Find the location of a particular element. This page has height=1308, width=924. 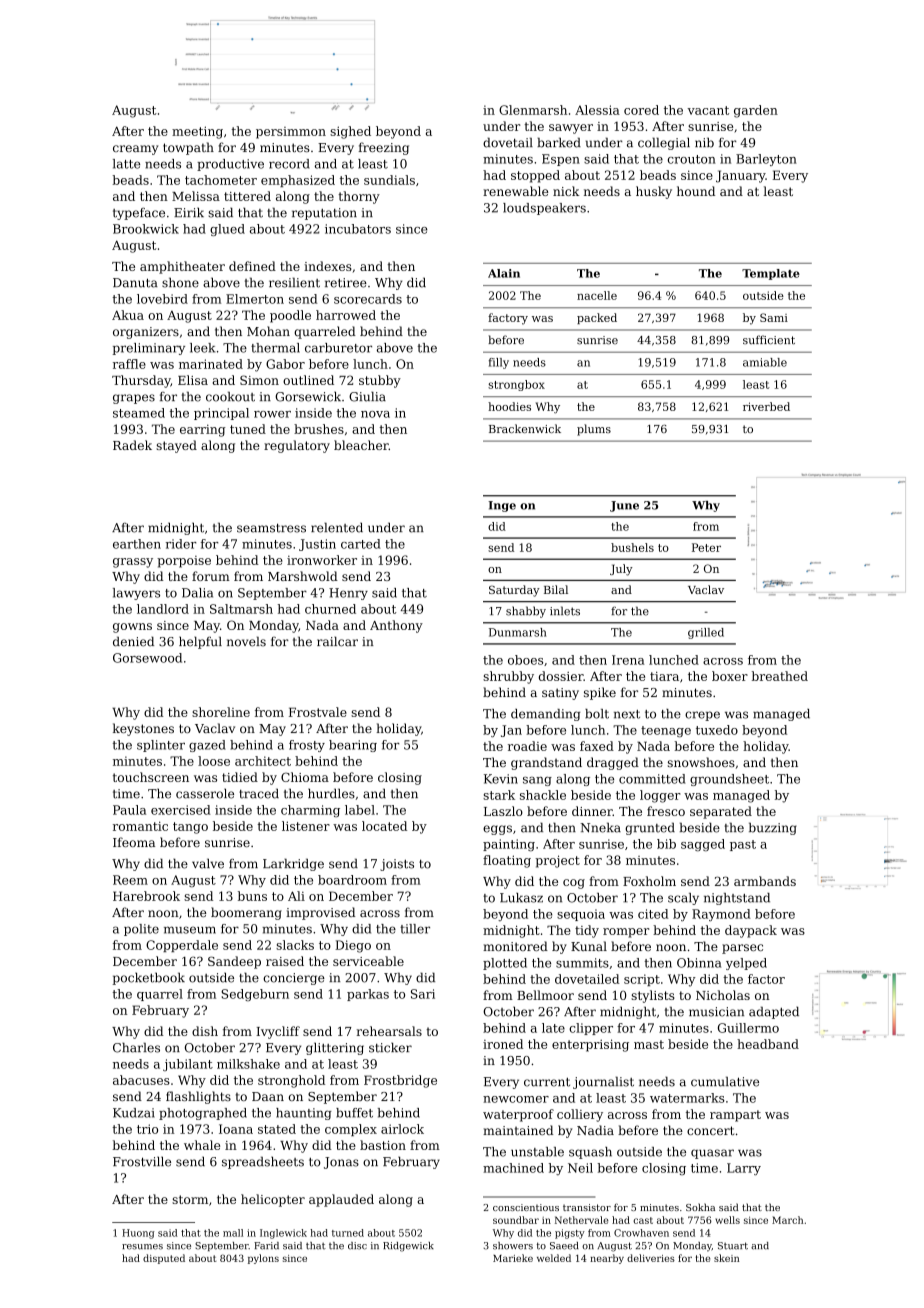

Marieke is located at coordinates (513, 1258).
